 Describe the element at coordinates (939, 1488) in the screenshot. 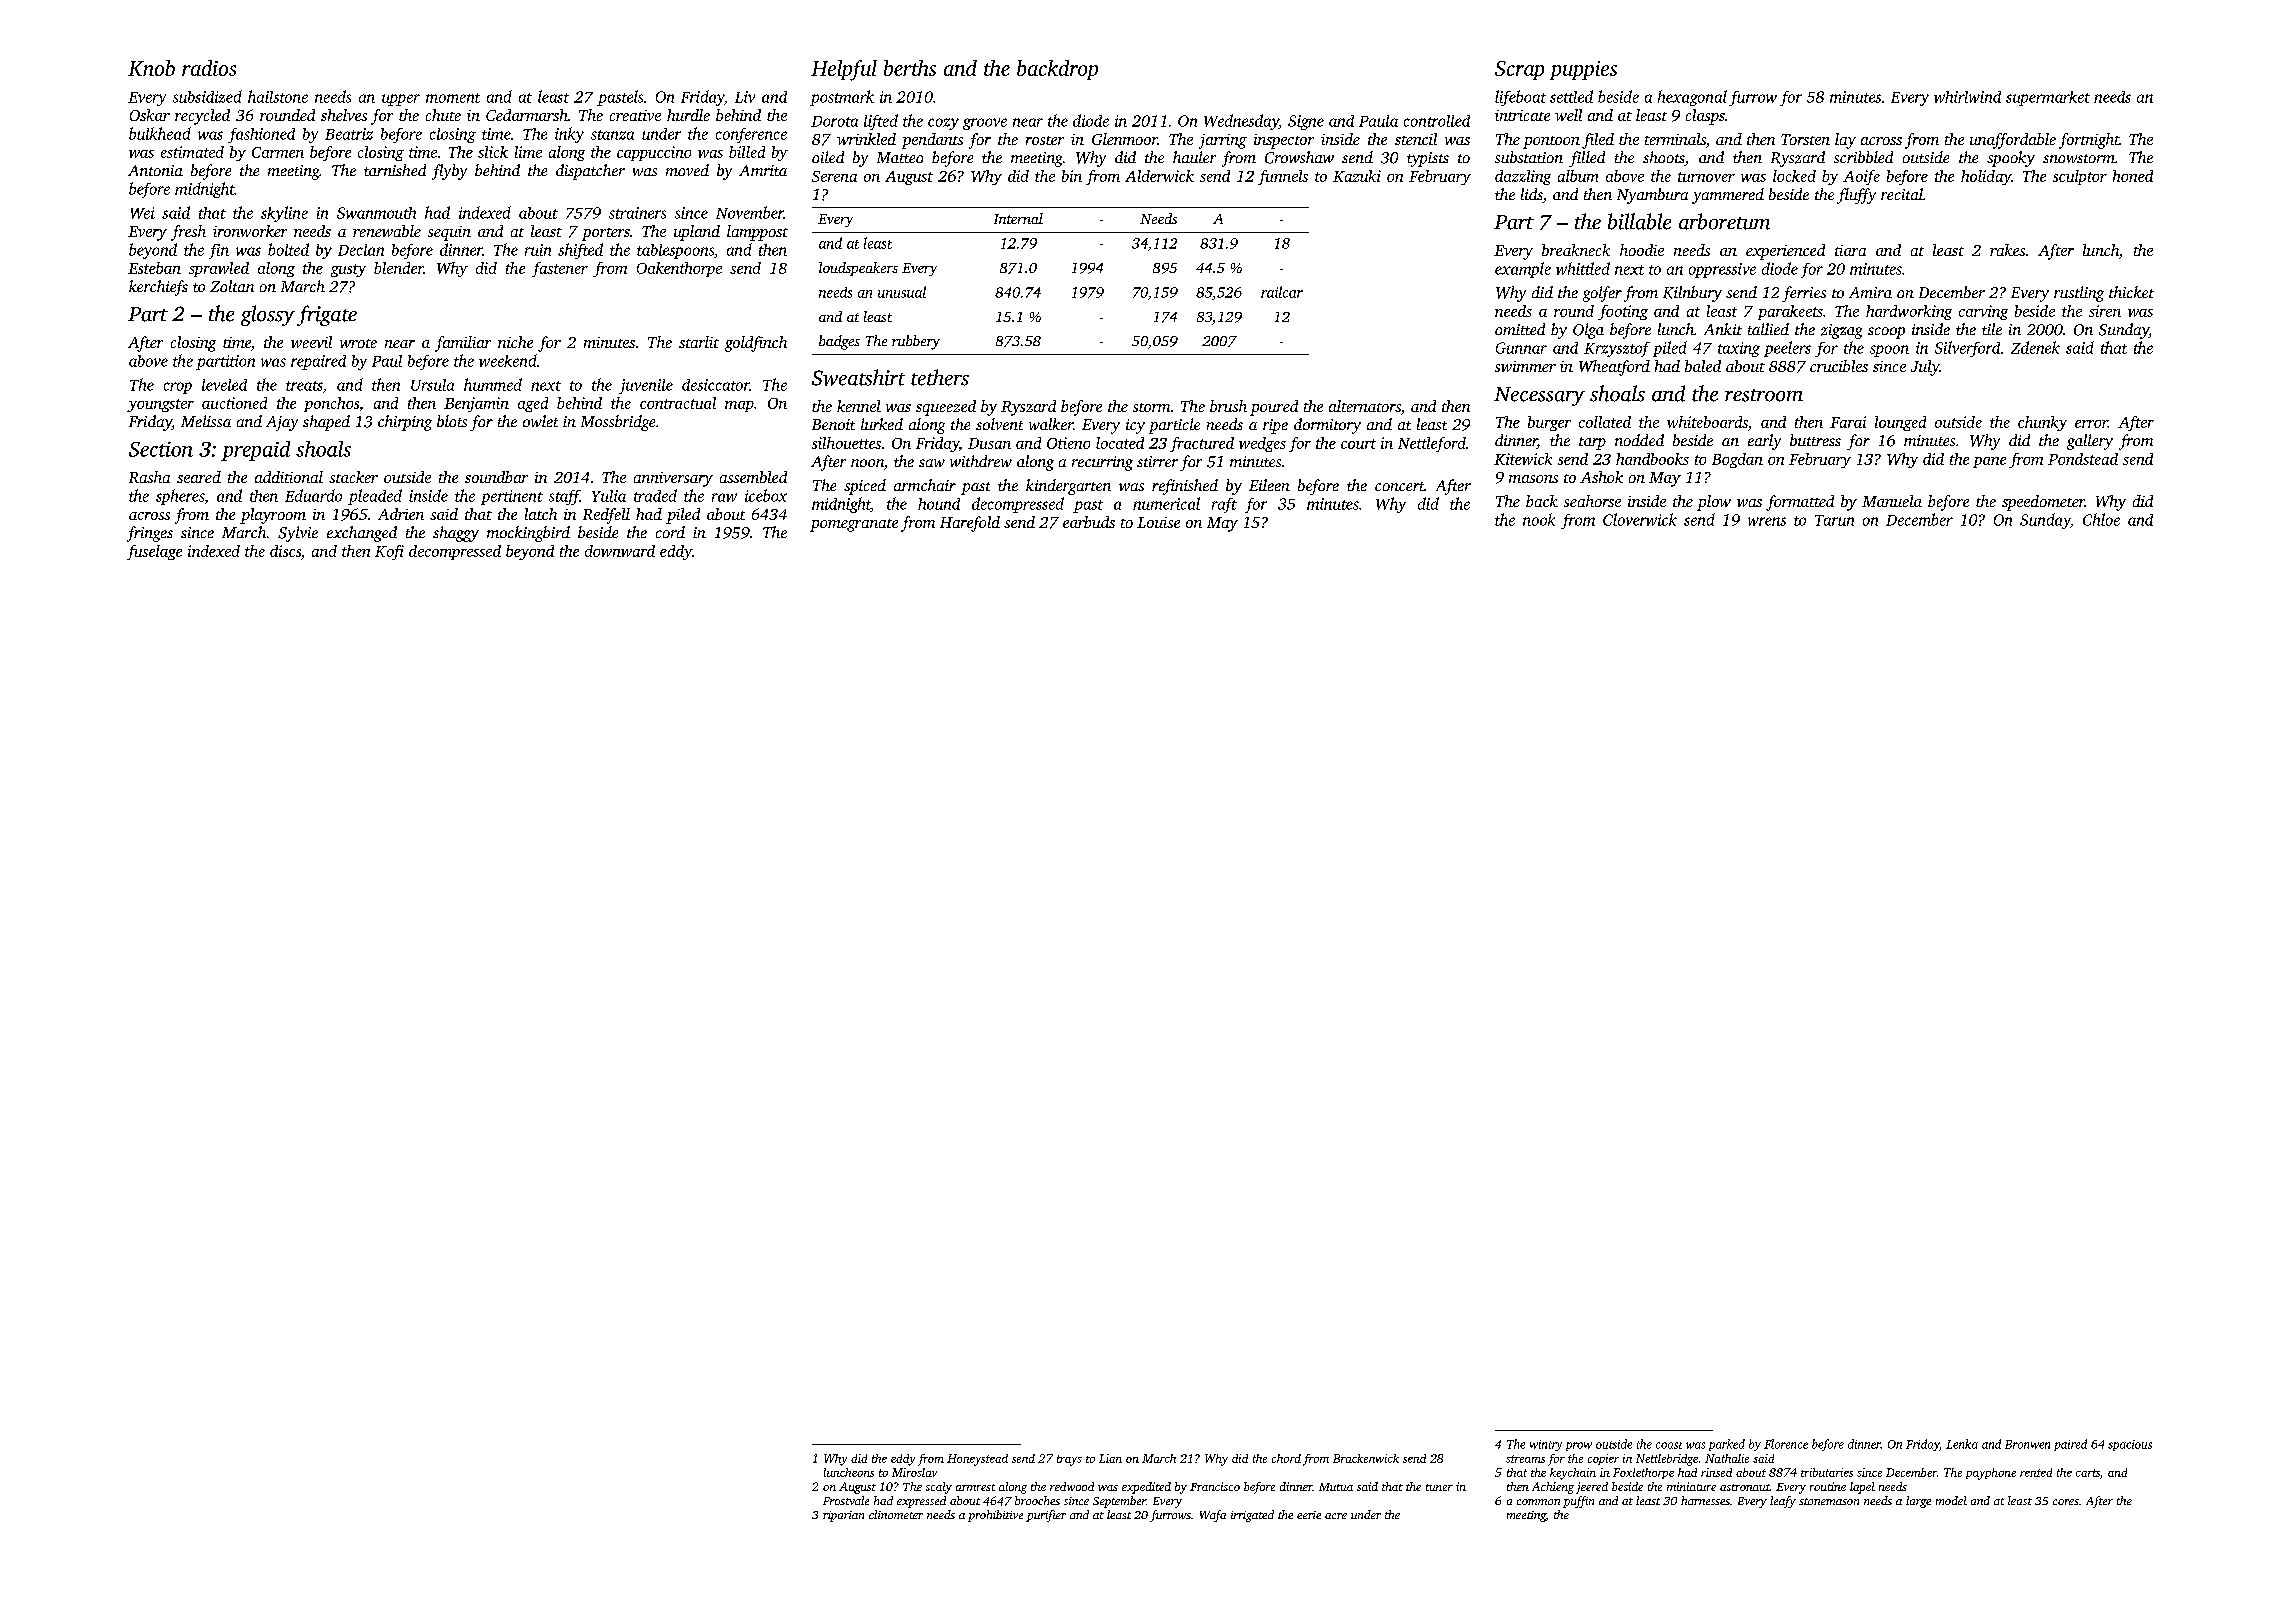

I see `scaly` at that location.
